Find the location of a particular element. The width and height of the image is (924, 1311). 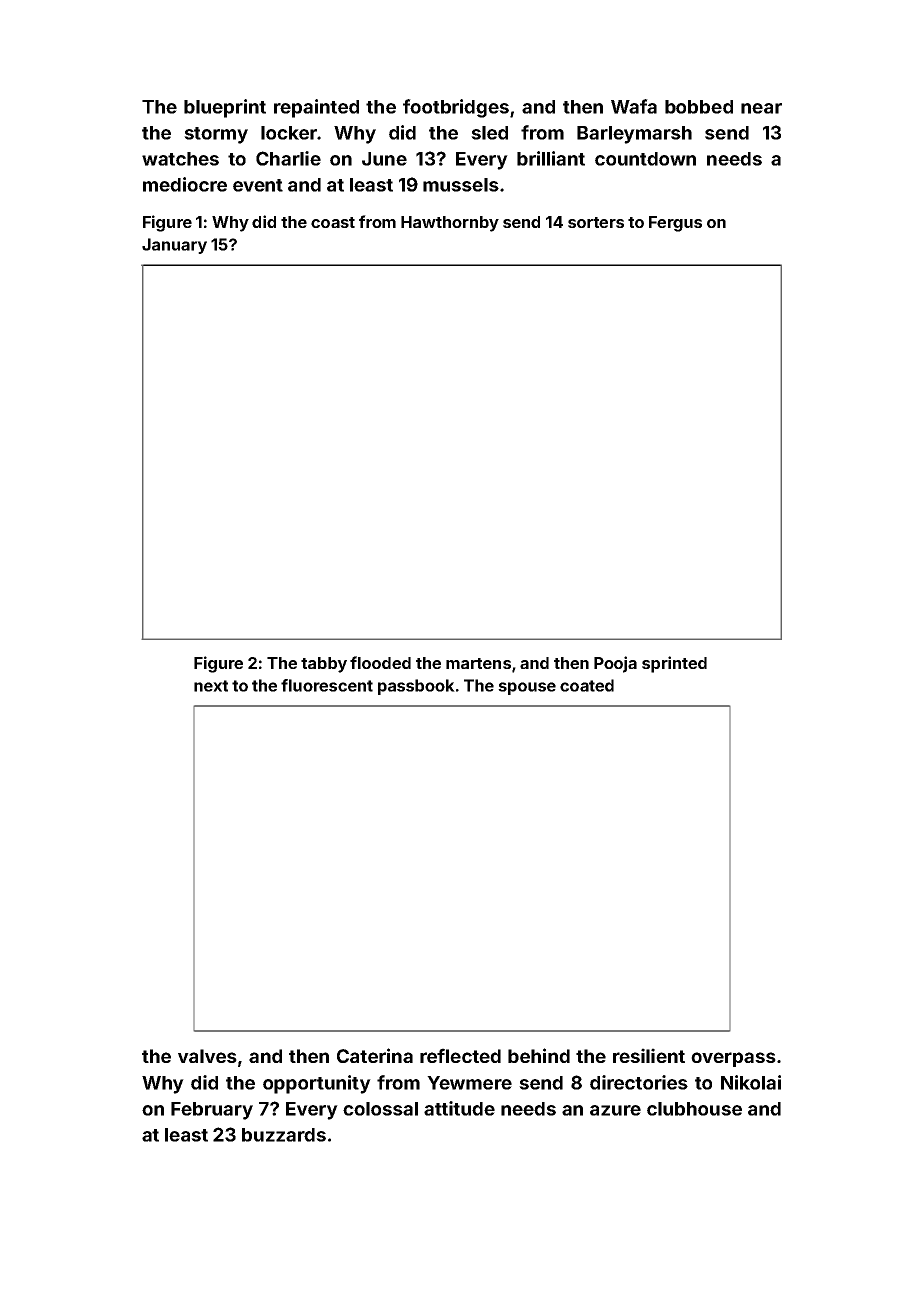

Nikolai is located at coordinates (751, 1082).
